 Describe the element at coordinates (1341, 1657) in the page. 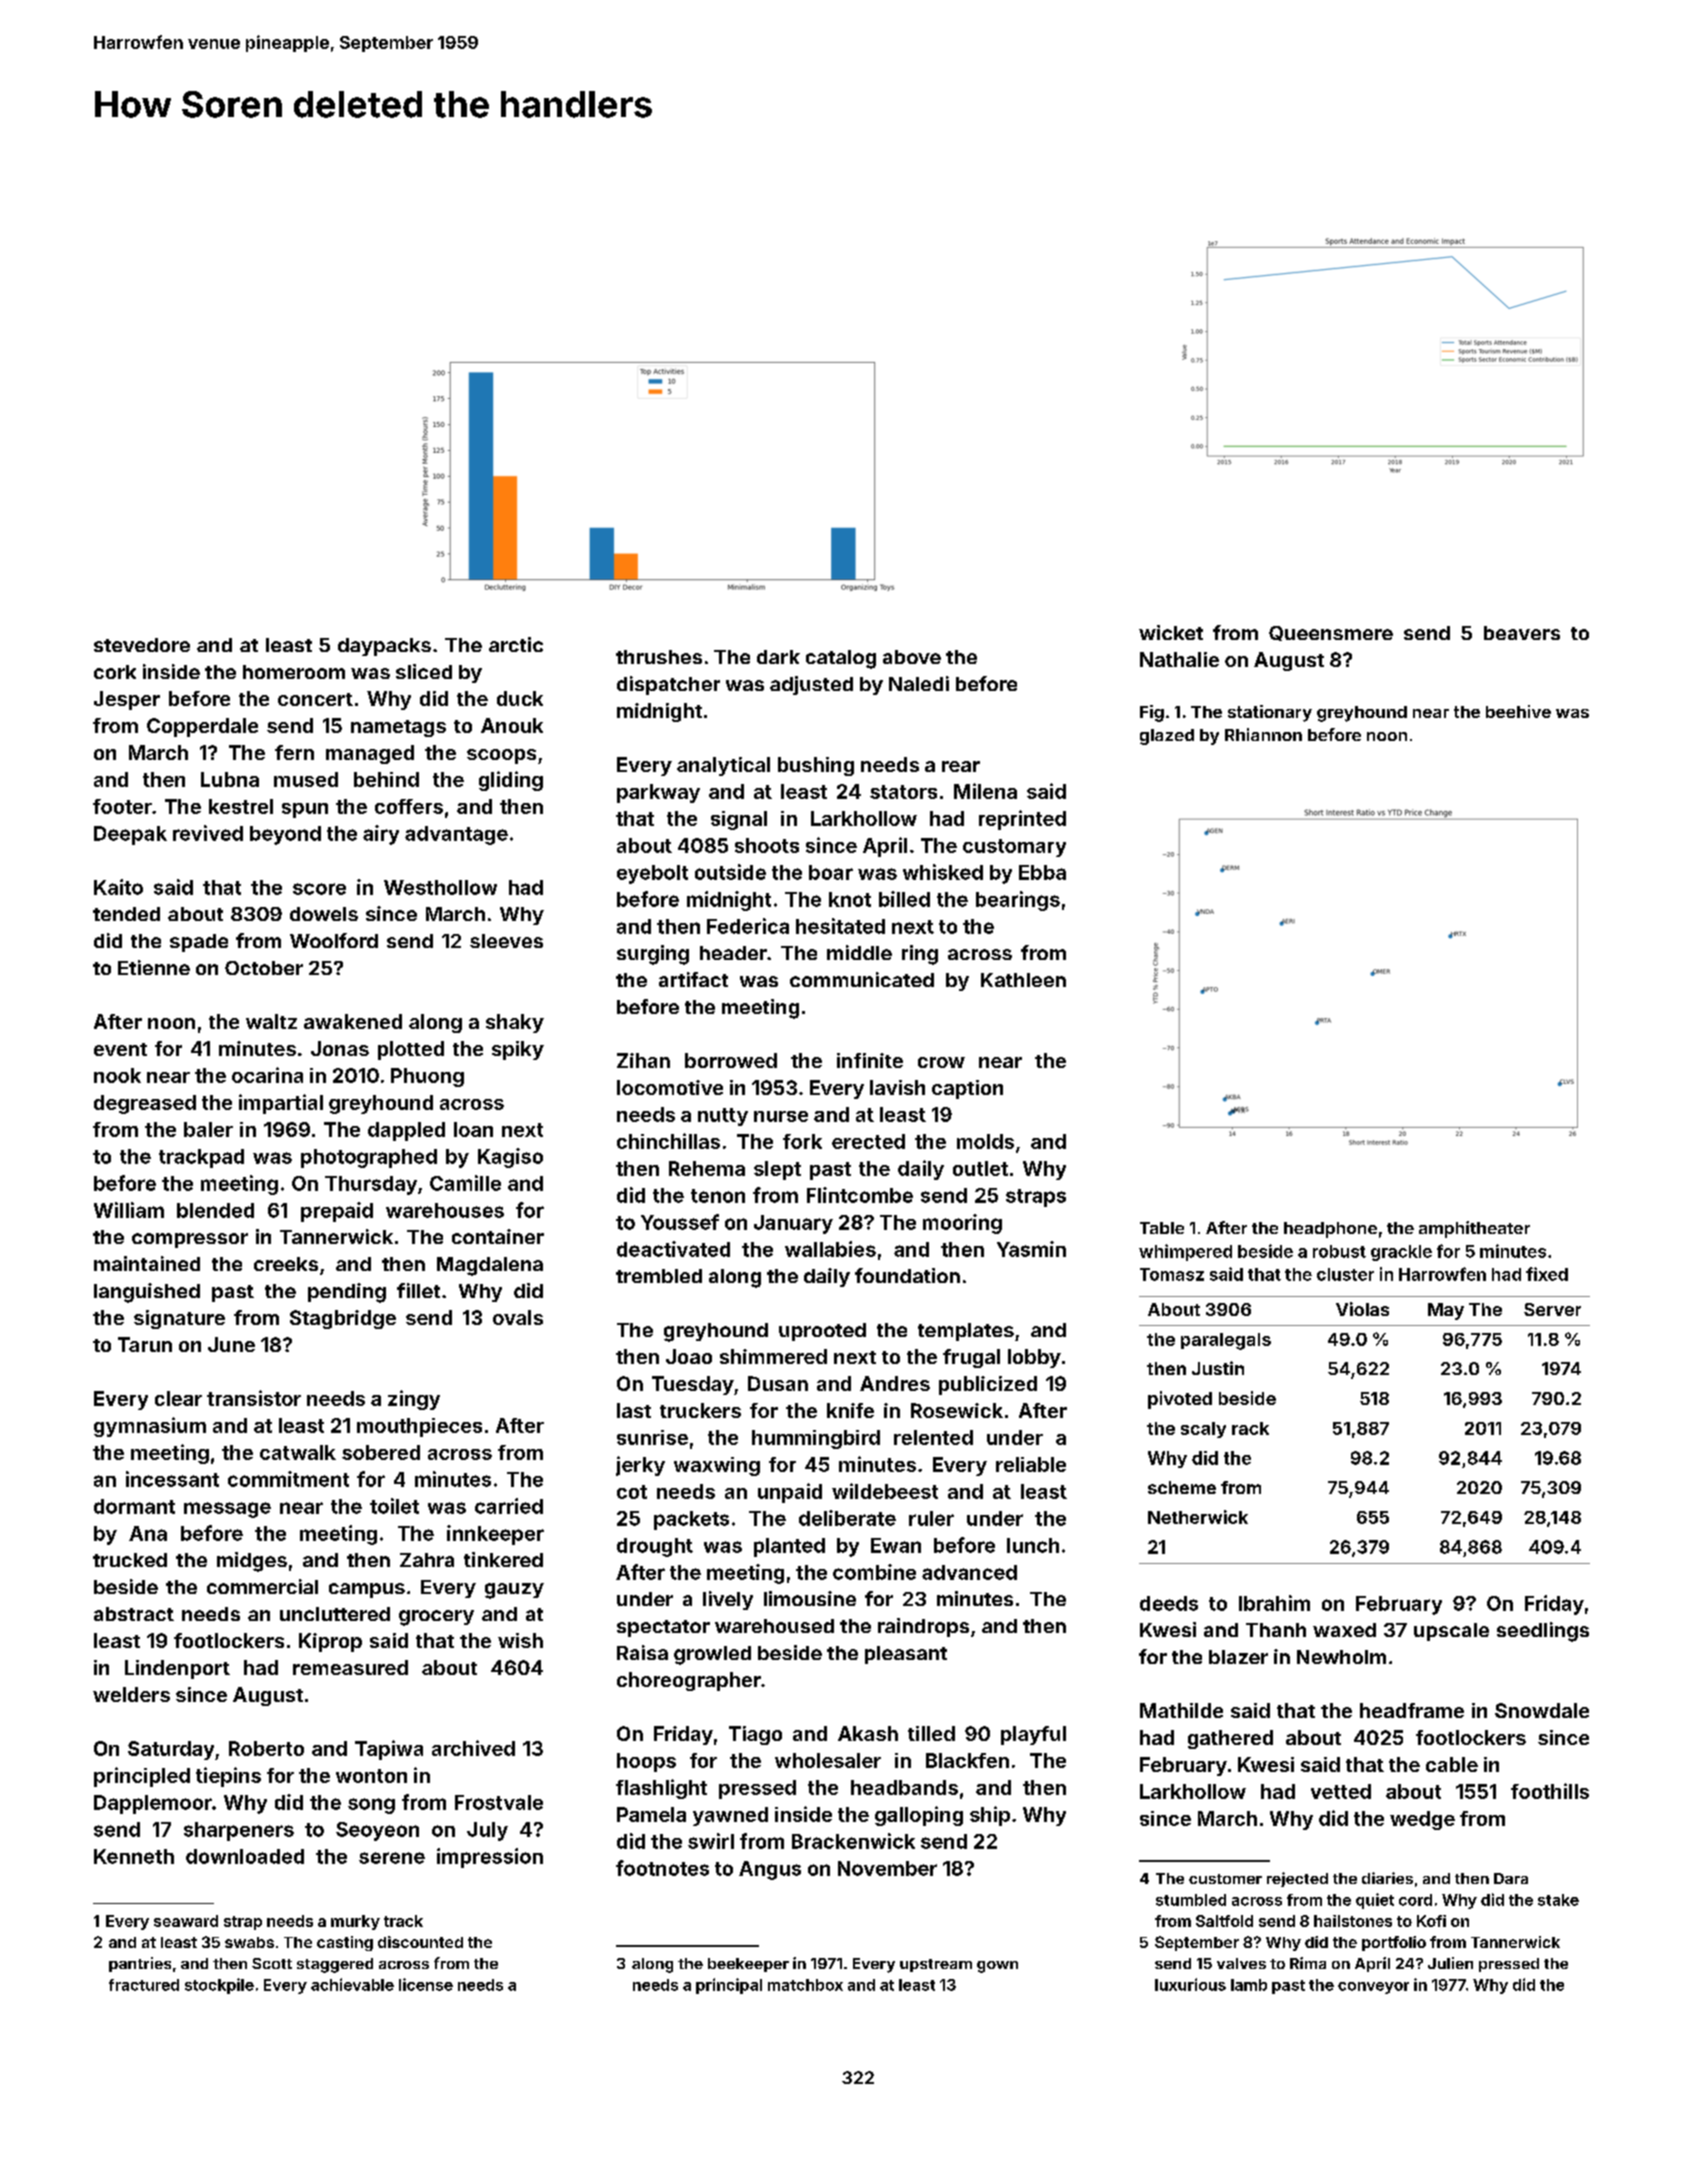

I see `Newholm` at that location.
